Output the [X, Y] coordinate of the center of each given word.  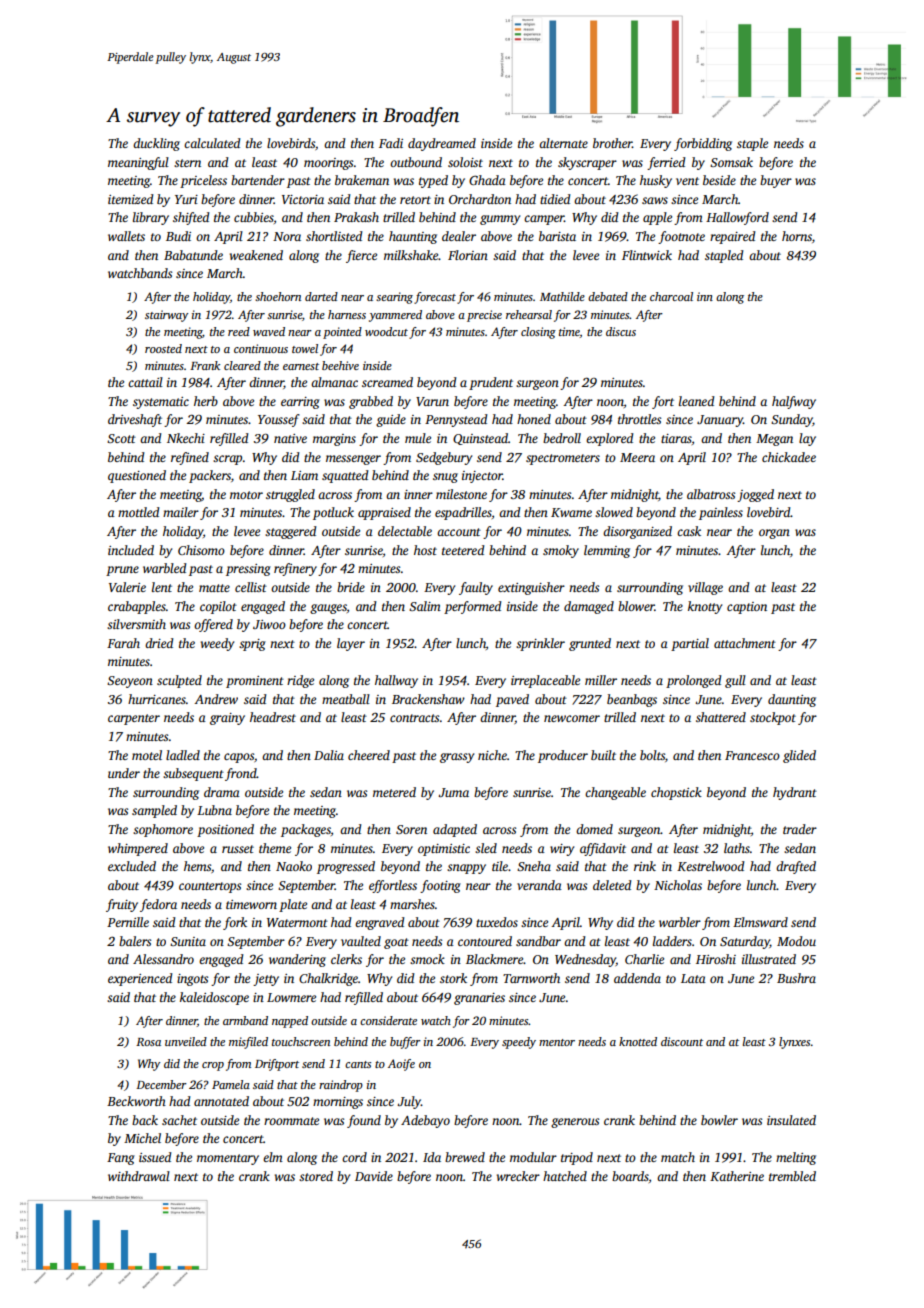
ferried [666, 163]
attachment [745, 643]
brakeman [362, 180]
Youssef [279, 420]
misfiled [248, 1043]
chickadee [789, 457]
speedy [519, 1043]
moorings [328, 164]
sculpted [179, 681]
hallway [396, 681]
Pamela [231, 1084]
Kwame [571, 512]
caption [747, 608]
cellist [251, 587]
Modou [796, 941]
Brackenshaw [428, 699]
